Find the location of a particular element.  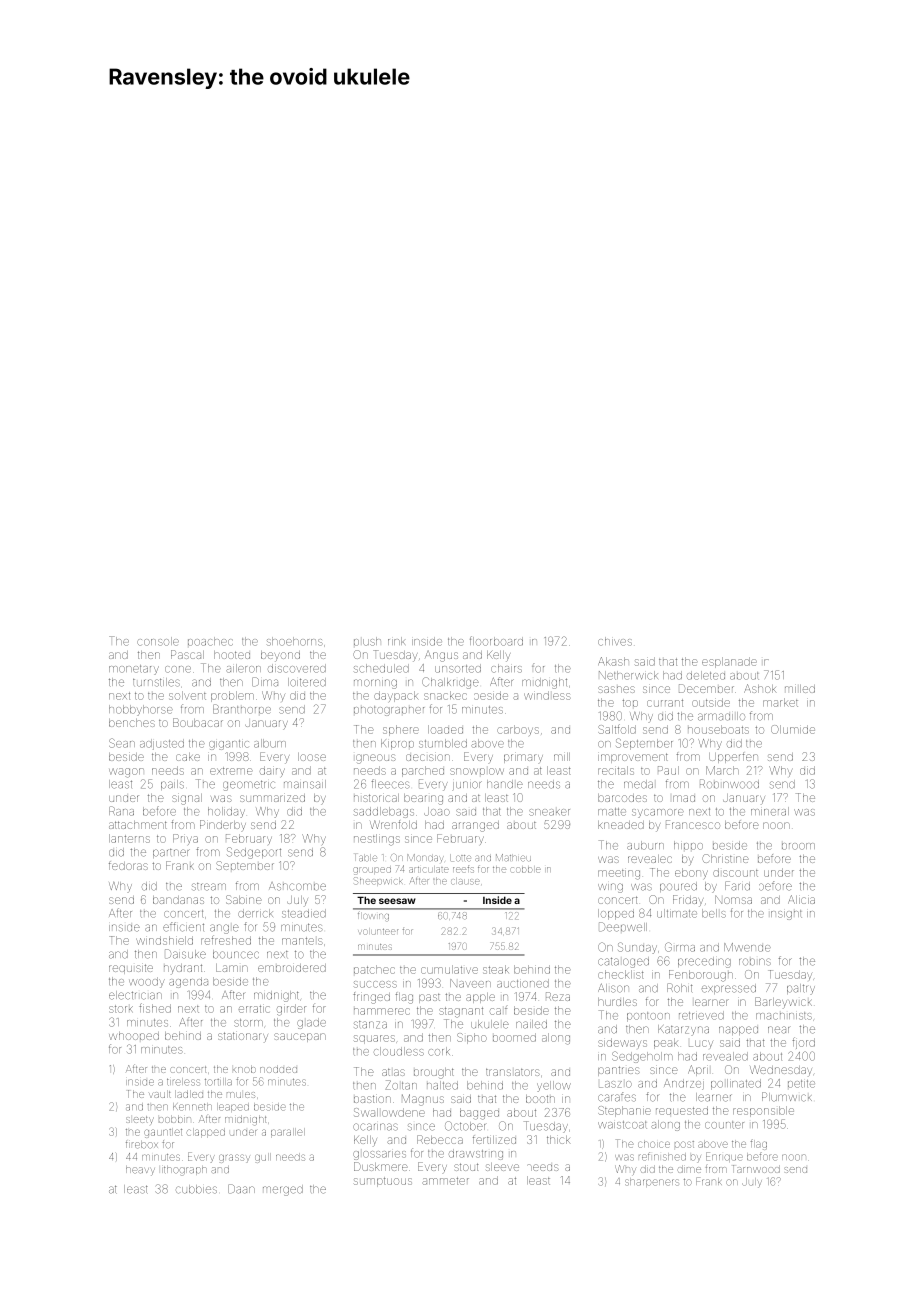

hobbyhorse is located at coordinates (141, 710).
